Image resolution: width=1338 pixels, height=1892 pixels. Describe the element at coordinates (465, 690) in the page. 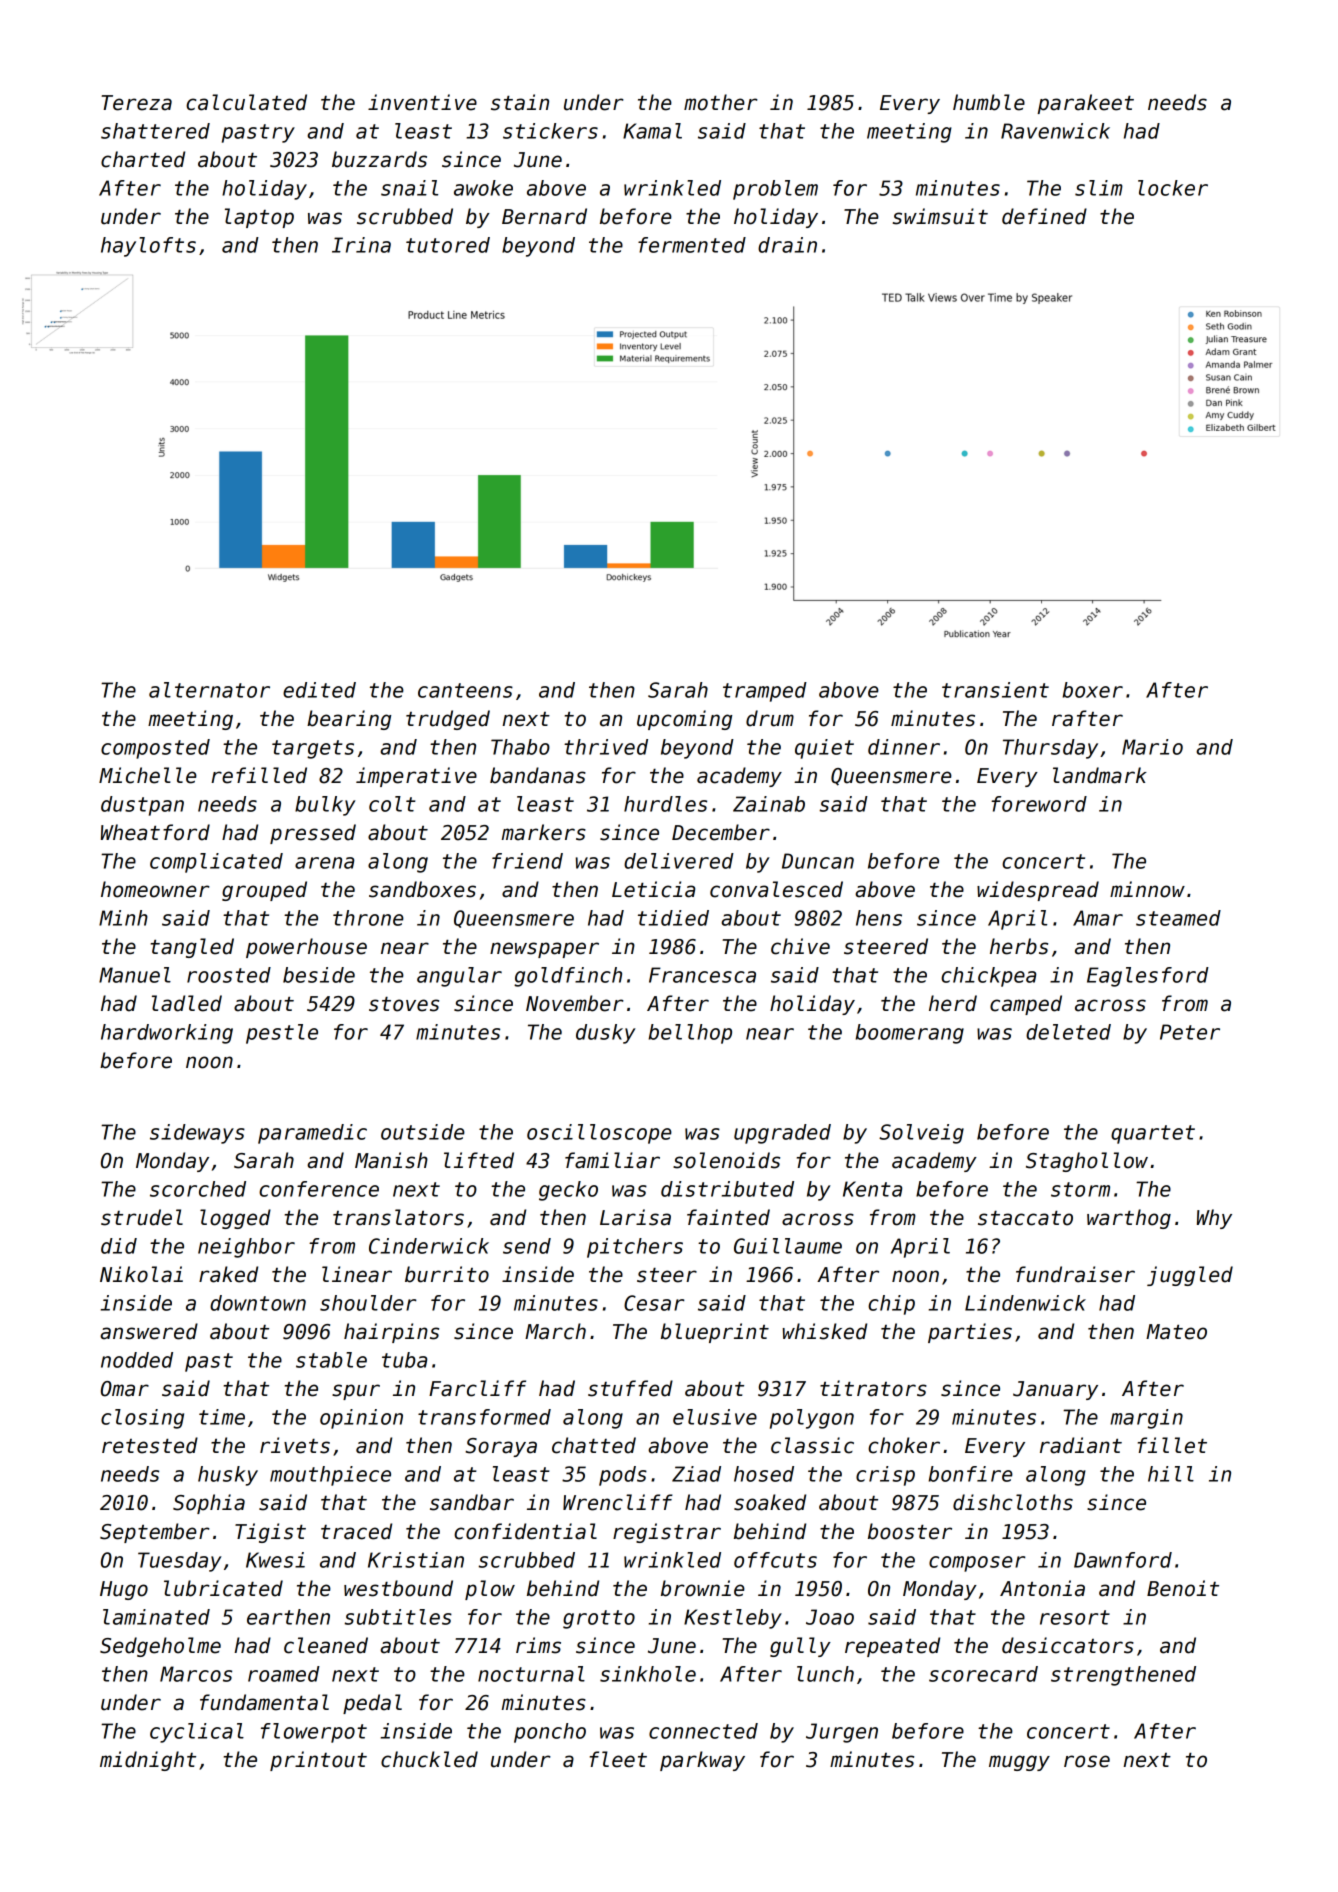

I see `canteens` at that location.
